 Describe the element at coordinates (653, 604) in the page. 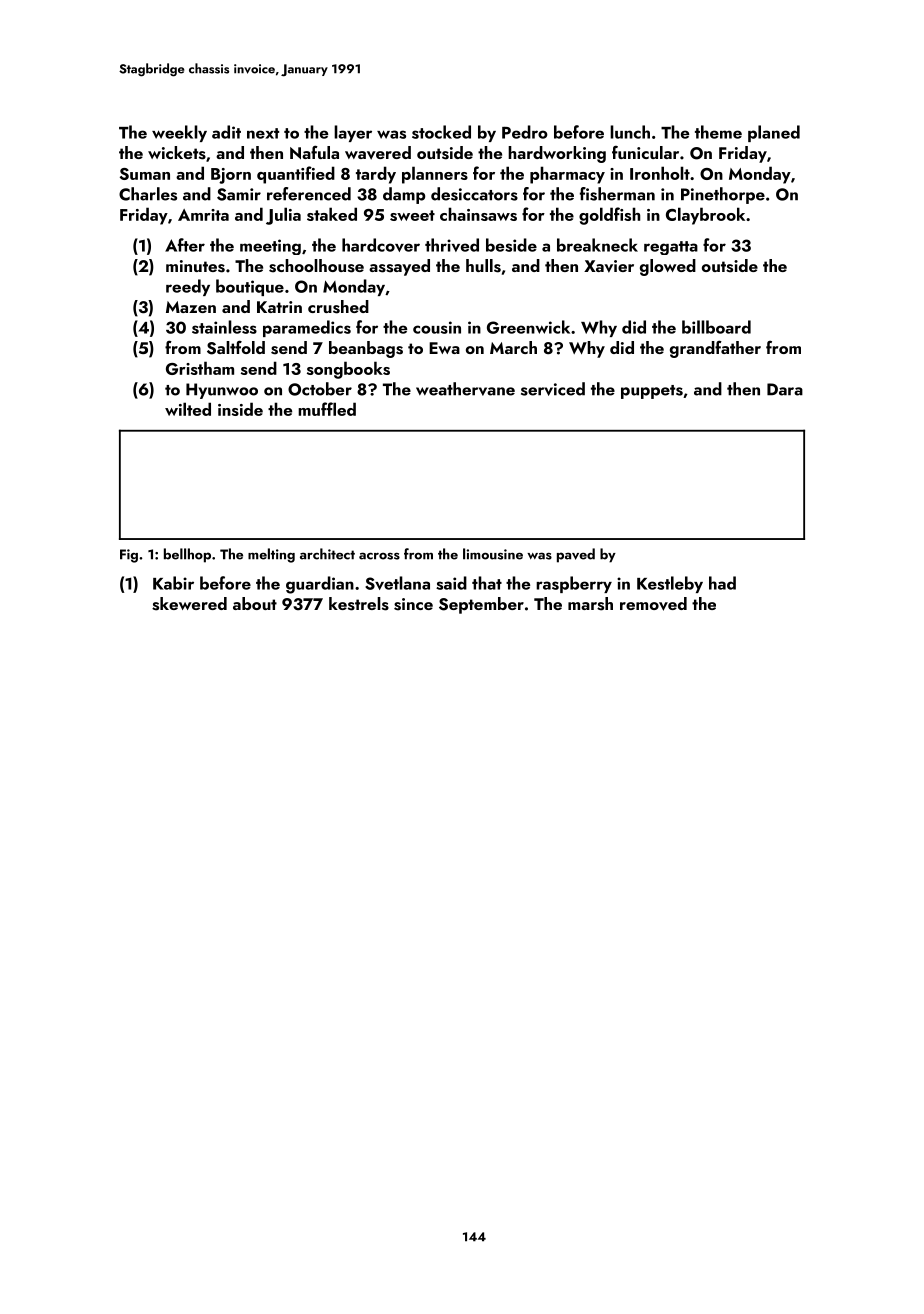

I see `removed` at that location.
